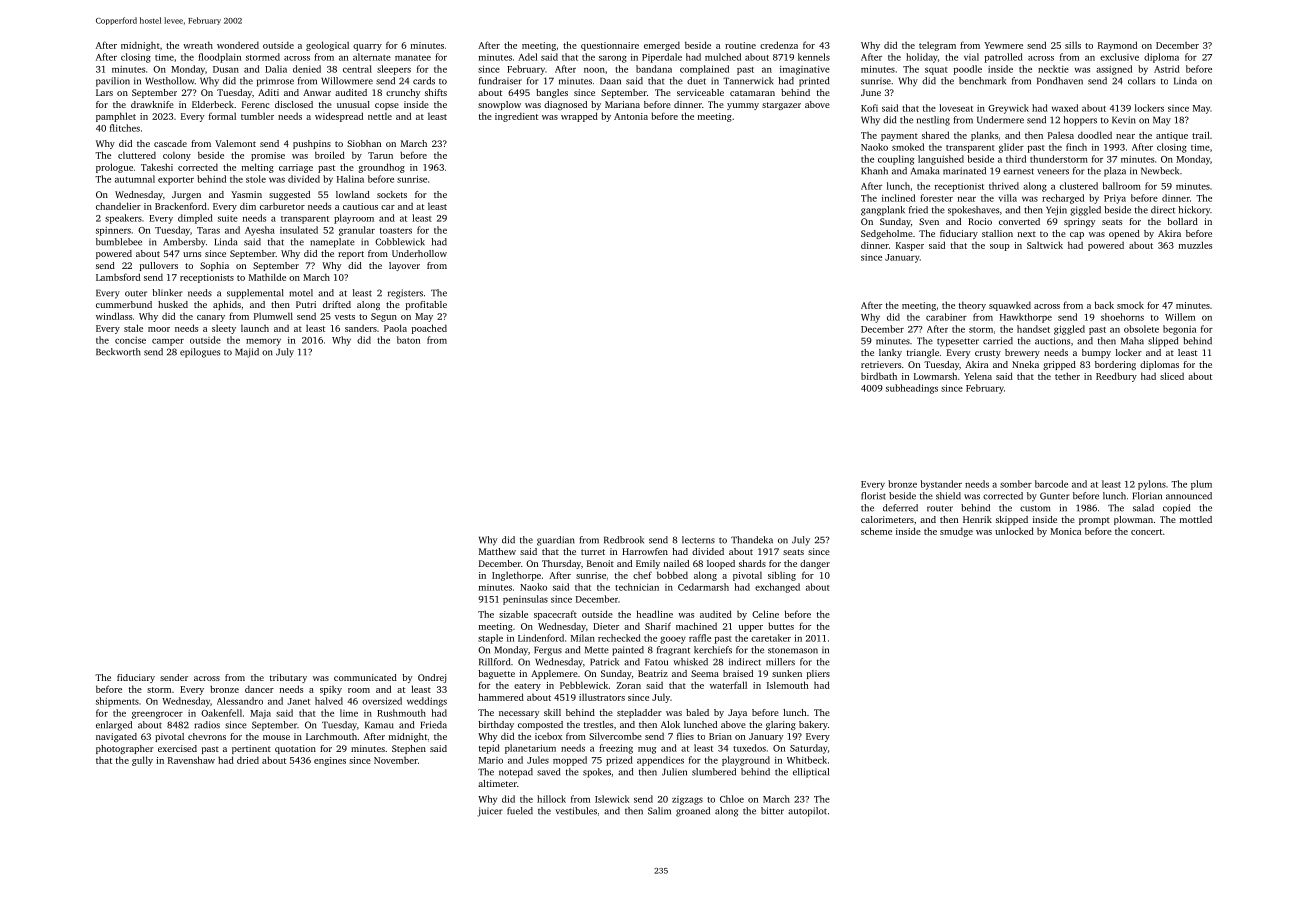  Describe the element at coordinates (327, 46) in the screenshot. I see `geological` at that location.
